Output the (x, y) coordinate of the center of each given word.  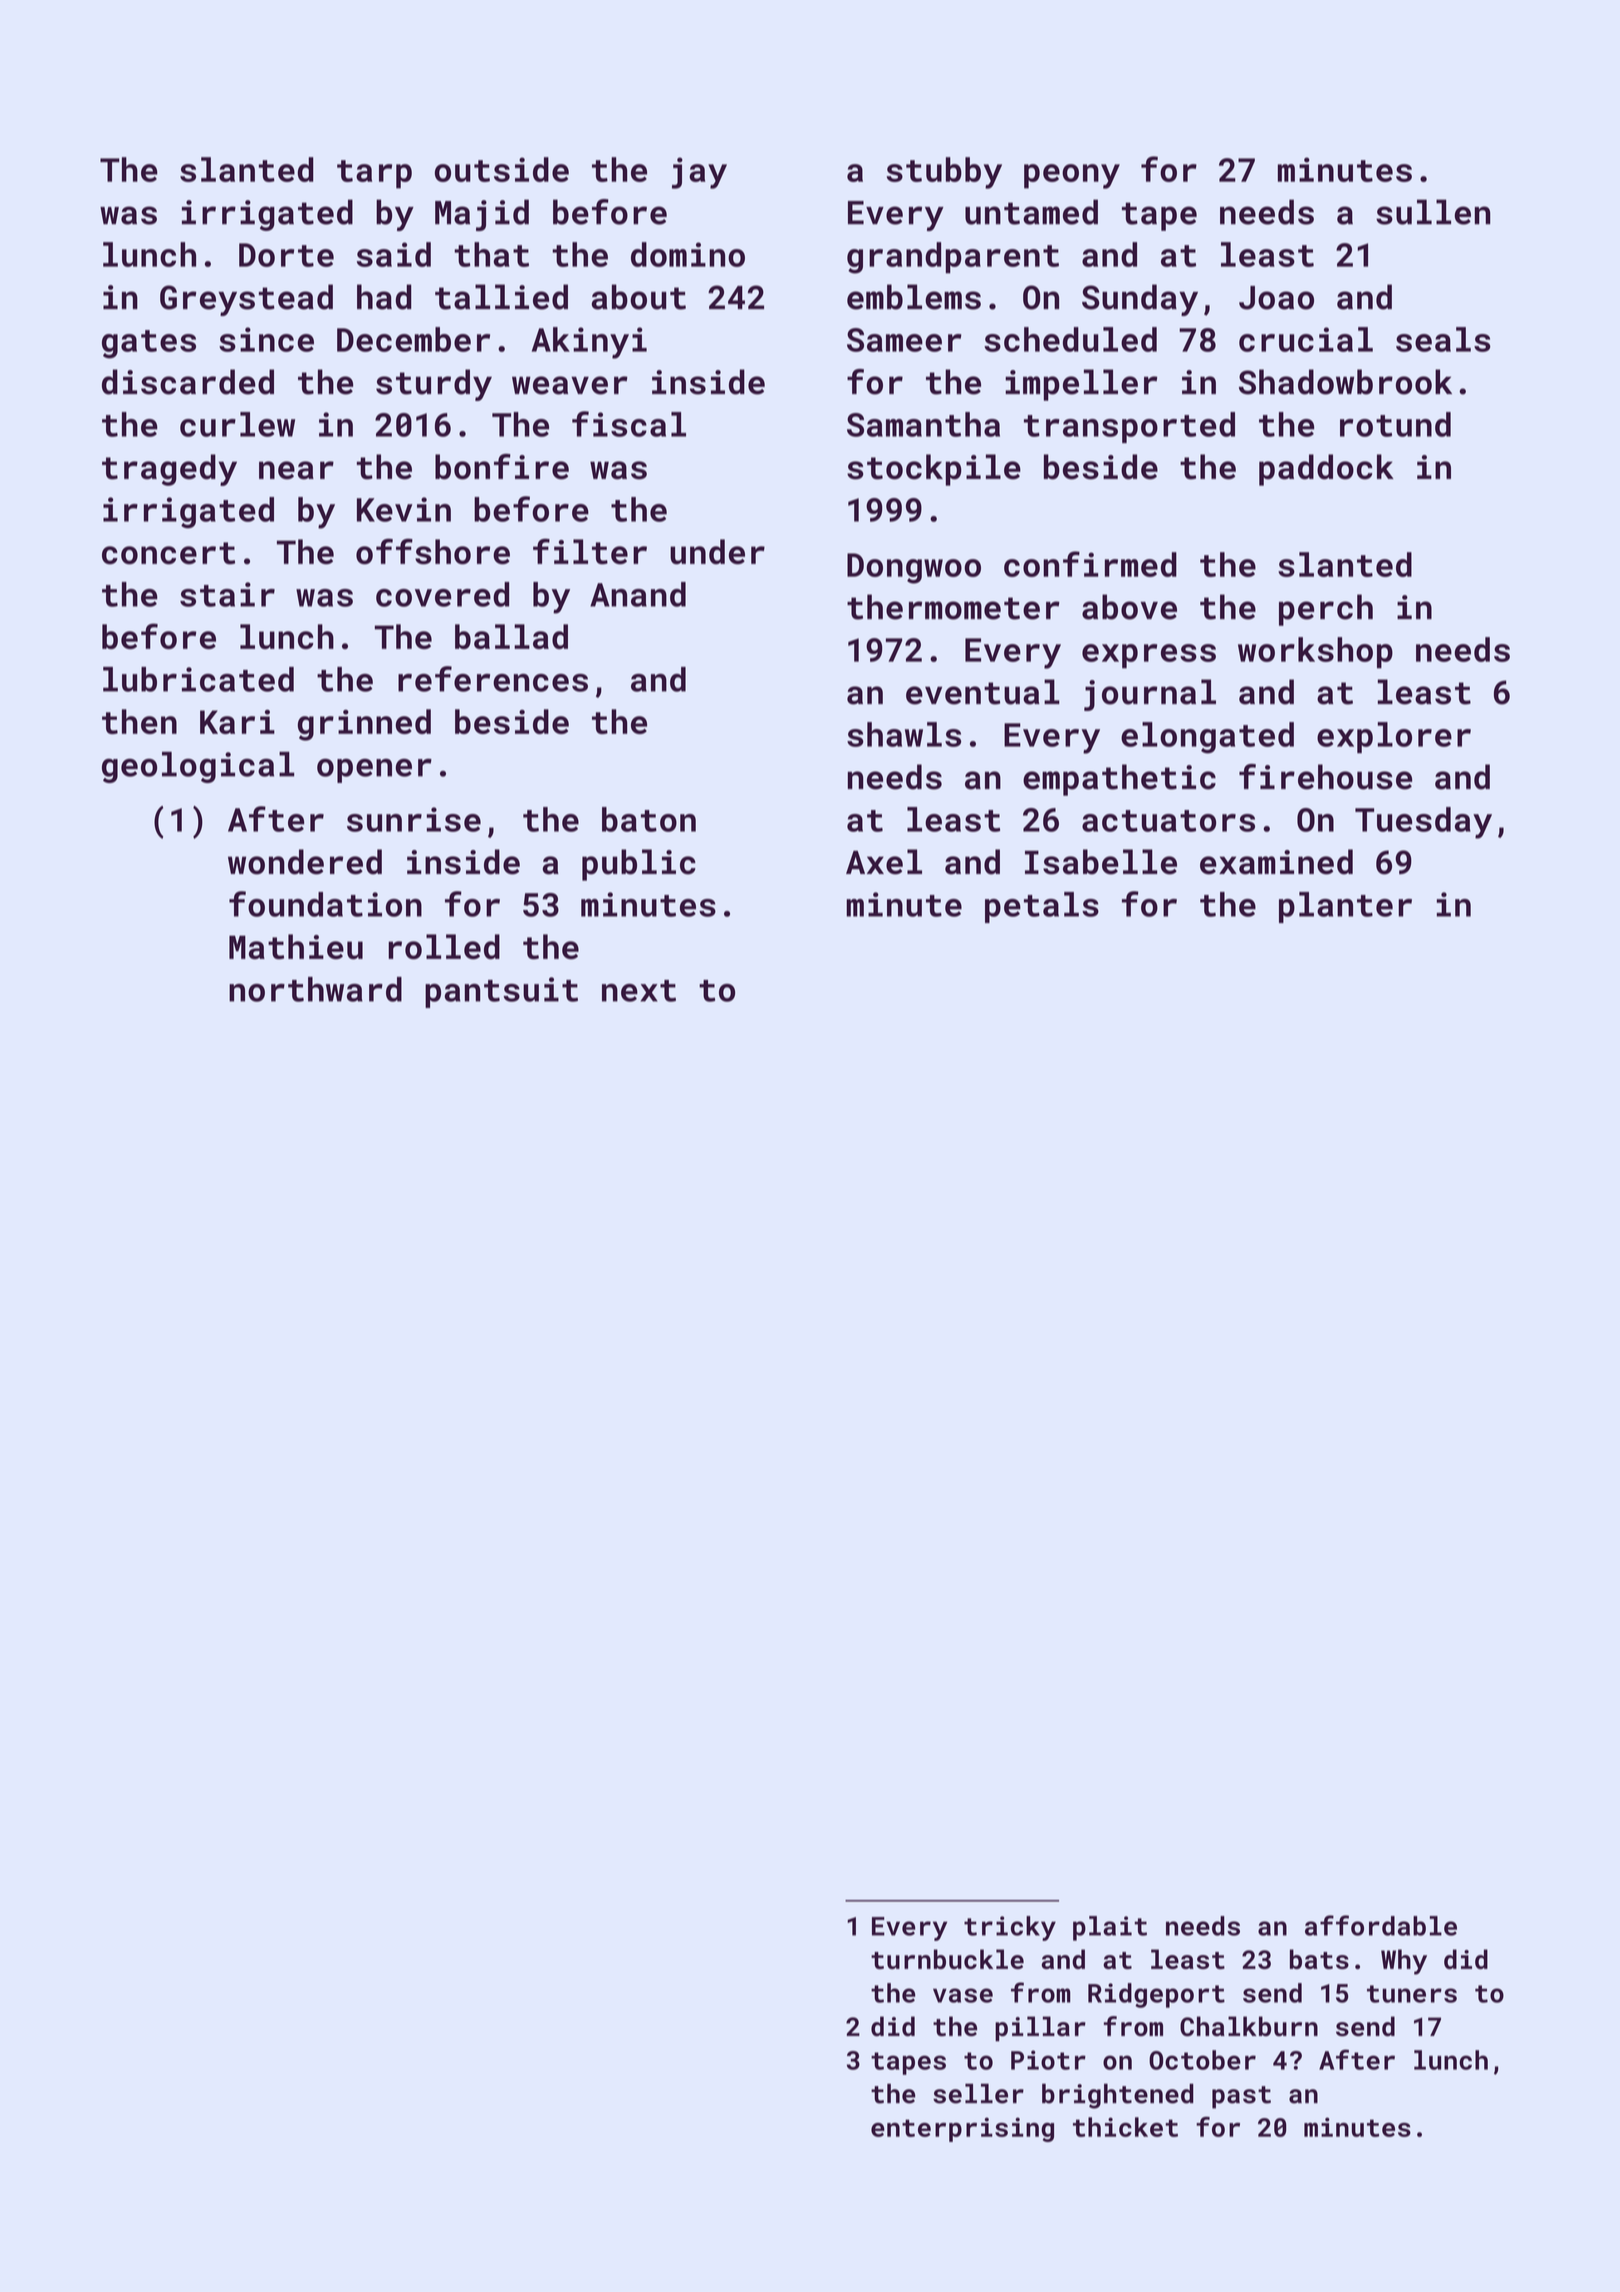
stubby (944, 173)
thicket (1125, 2127)
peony (1072, 176)
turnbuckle (947, 1959)
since (266, 339)
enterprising (962, 2129)
